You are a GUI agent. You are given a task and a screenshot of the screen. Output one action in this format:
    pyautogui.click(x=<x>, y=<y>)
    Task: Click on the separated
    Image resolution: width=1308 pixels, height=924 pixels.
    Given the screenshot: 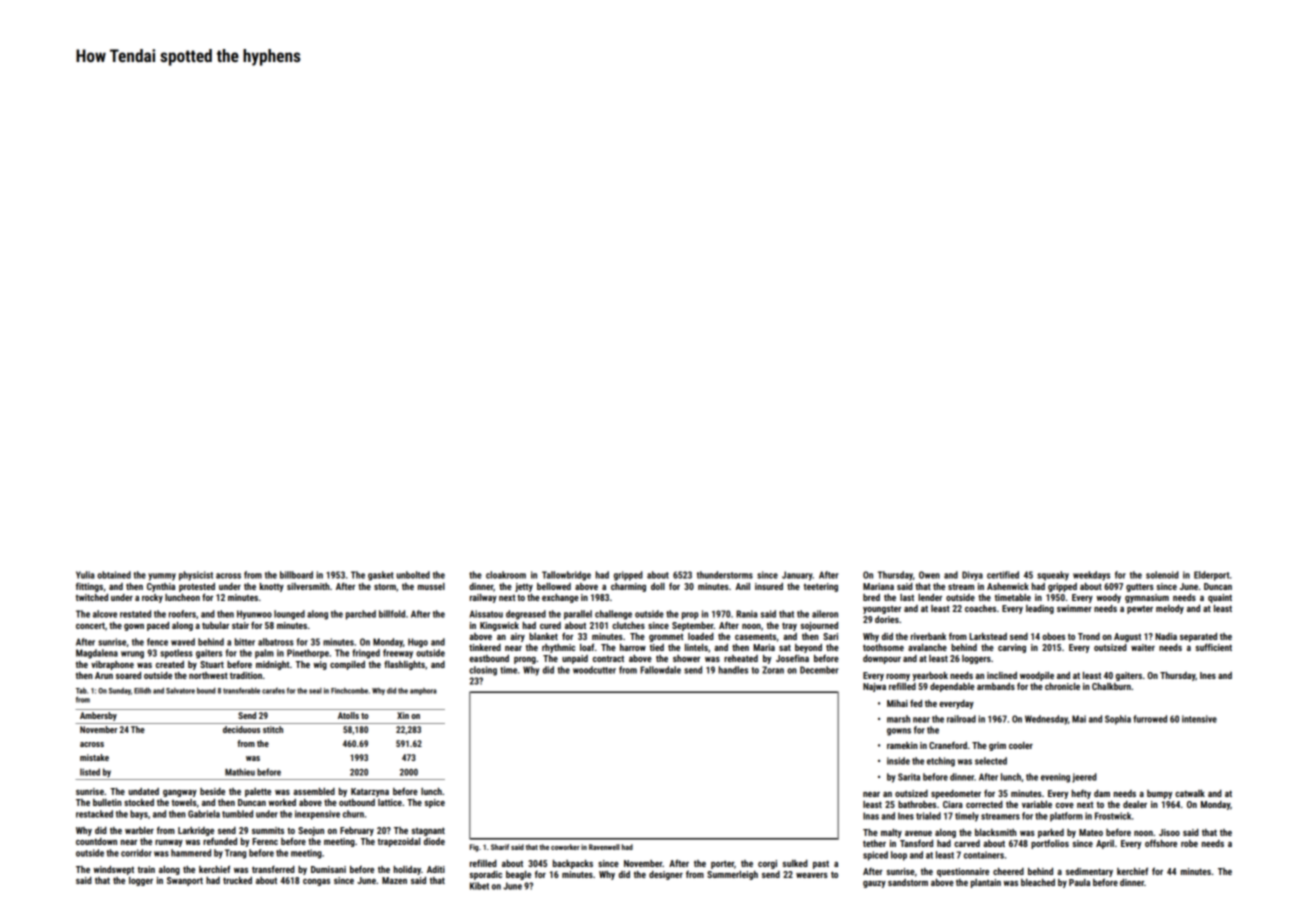 What is the action you would take?
    pyautogui.click(x=1198, y=637)
